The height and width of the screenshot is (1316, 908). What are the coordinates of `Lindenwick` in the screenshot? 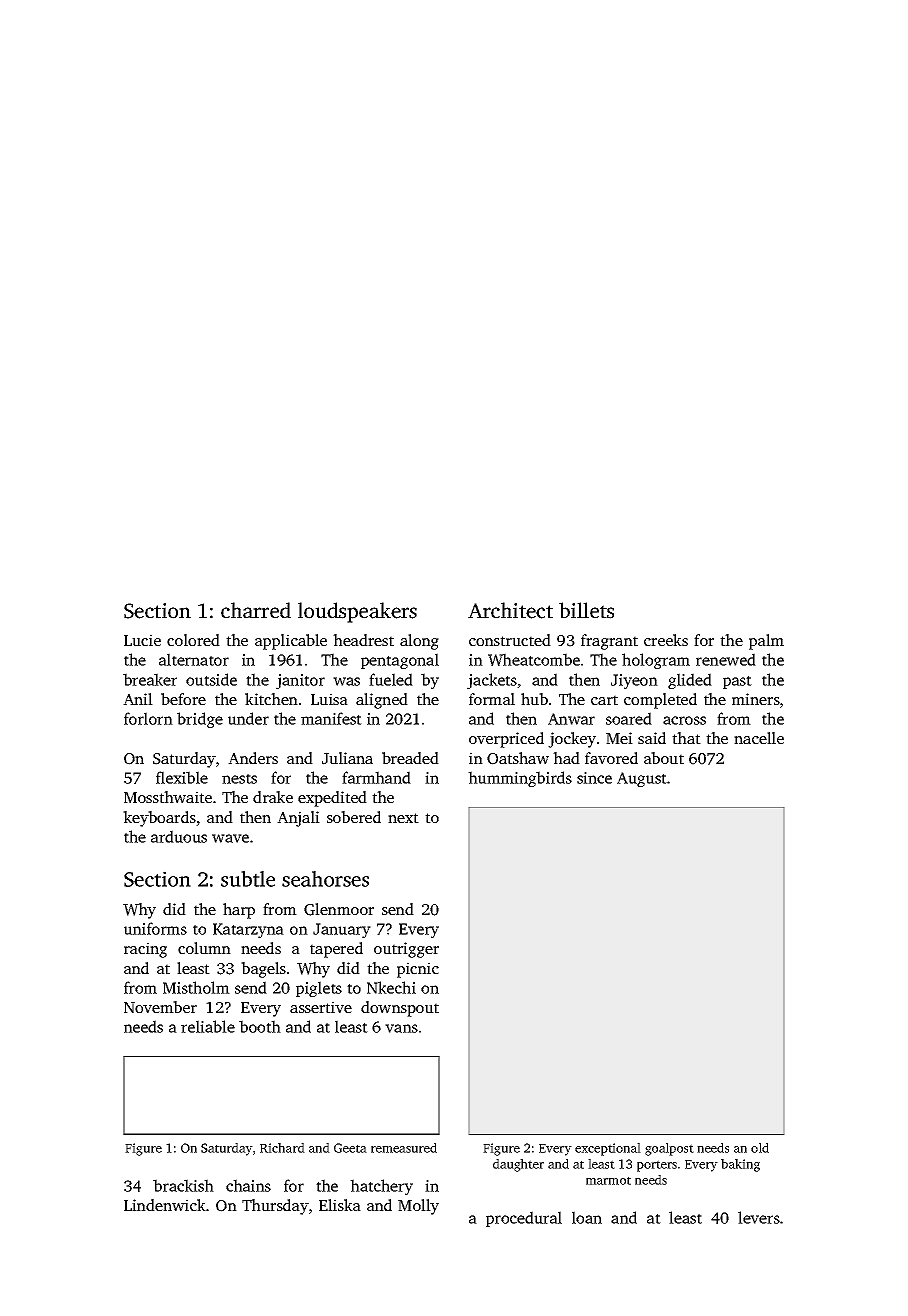 It's located at (165, 1205).
